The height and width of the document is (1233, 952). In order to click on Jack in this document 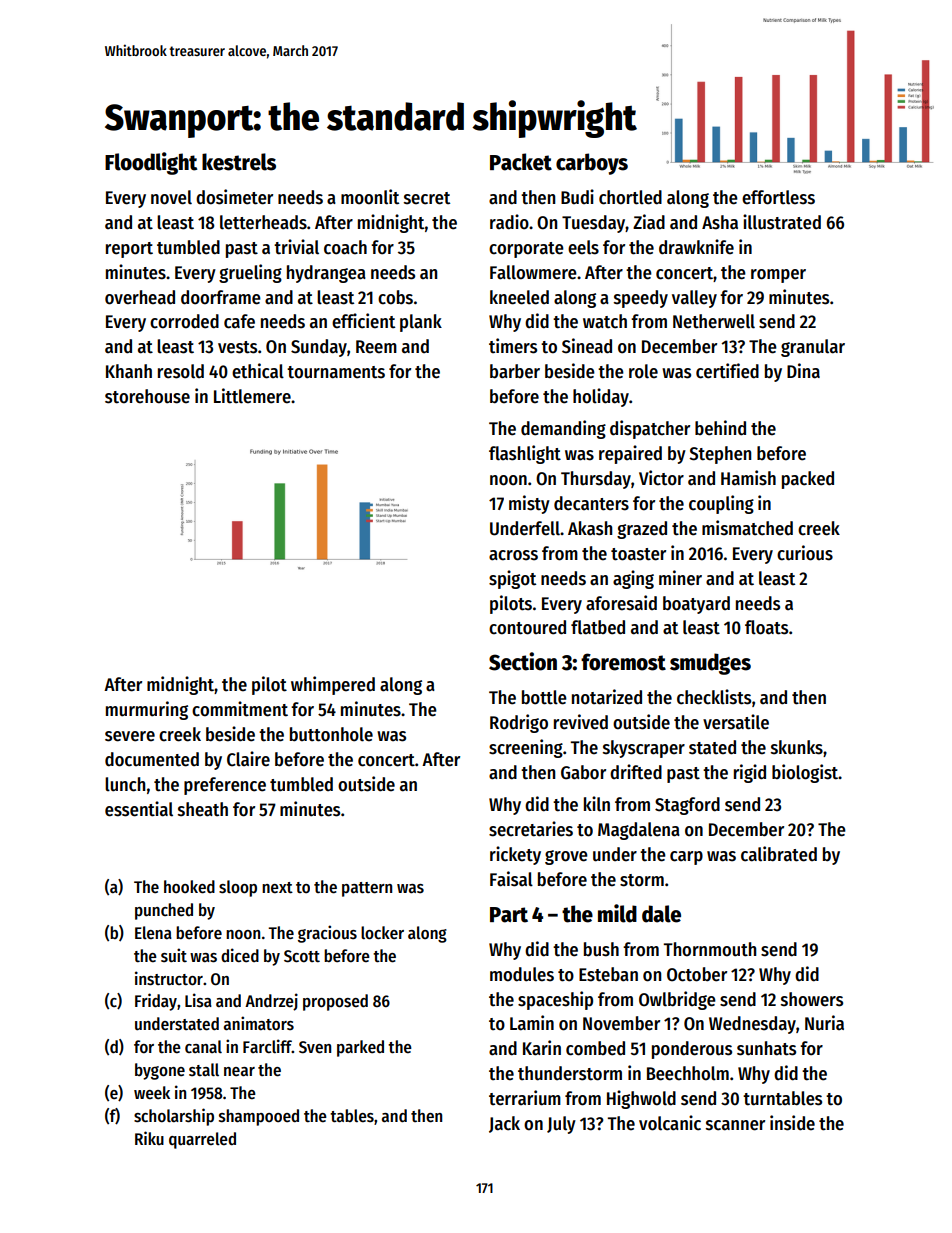, I will do `click(504, 1124)`.
